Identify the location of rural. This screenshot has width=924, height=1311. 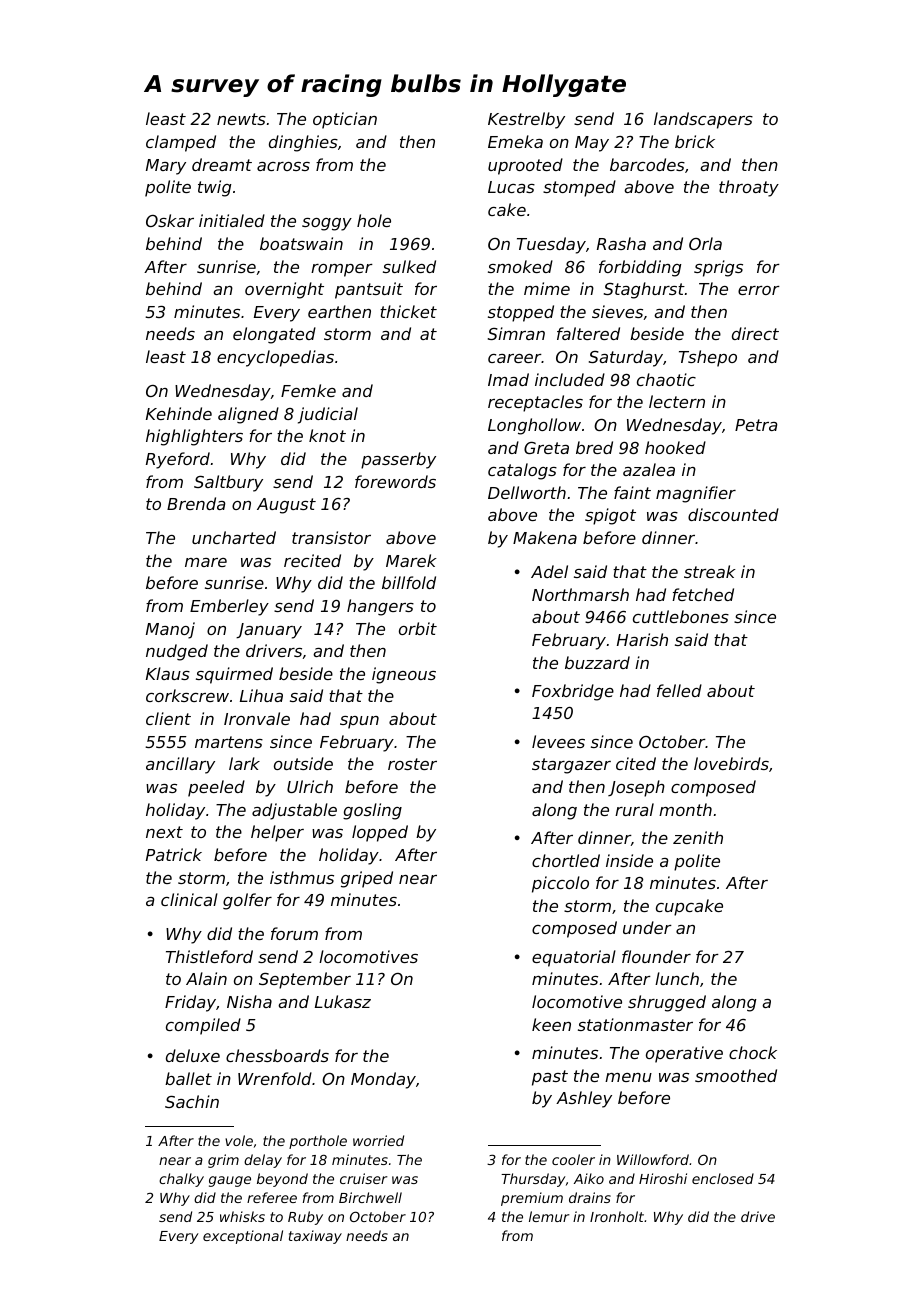
(634, 809).
